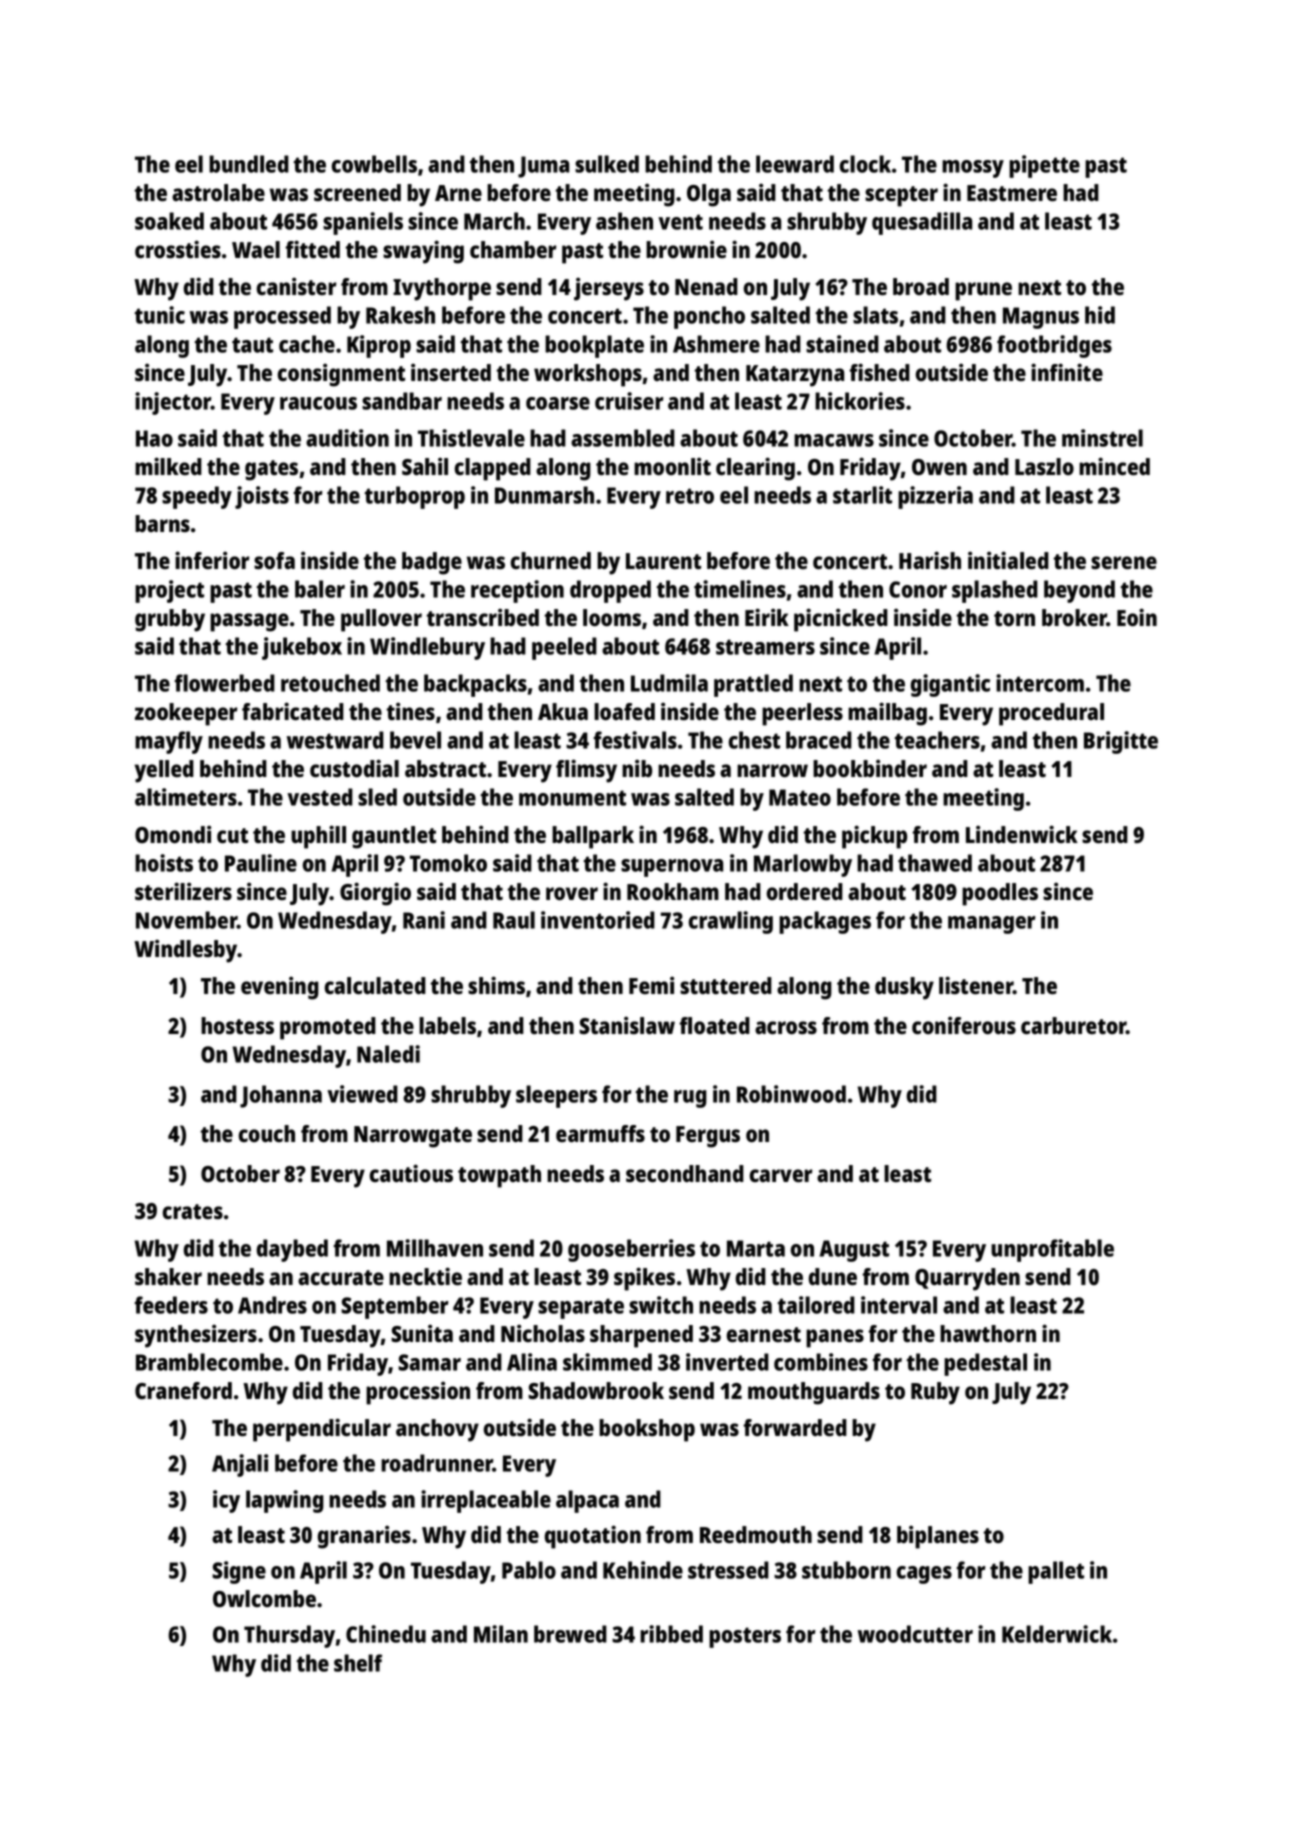  Describe the element at coordinates (183, 1391) in the image. I see `Craneford` at that location.
